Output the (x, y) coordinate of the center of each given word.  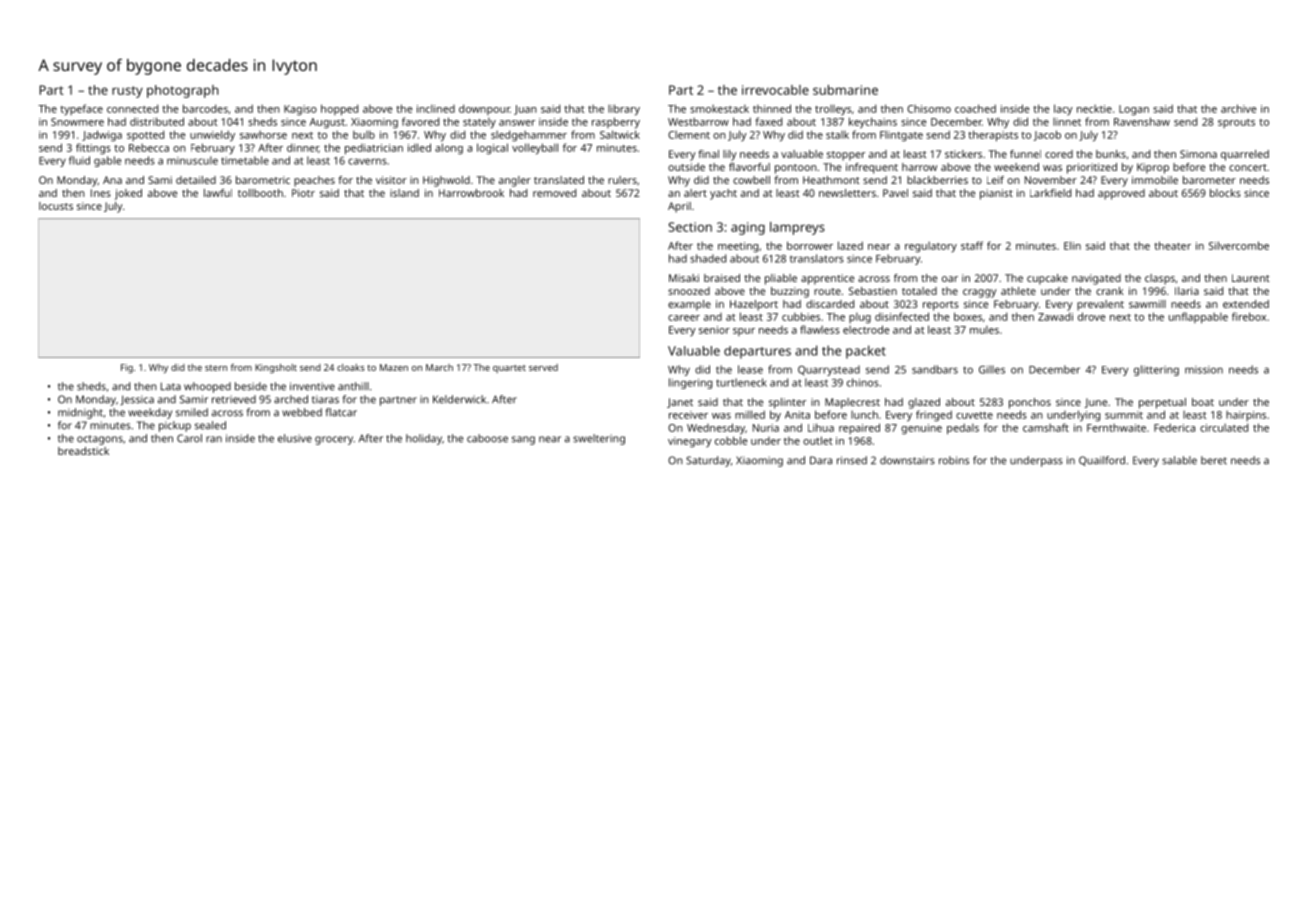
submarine (845, 90)
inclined (436, 109)
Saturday (708, 461)
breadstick (83, 451)
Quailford (1102, 461)
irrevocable (775, 90)
